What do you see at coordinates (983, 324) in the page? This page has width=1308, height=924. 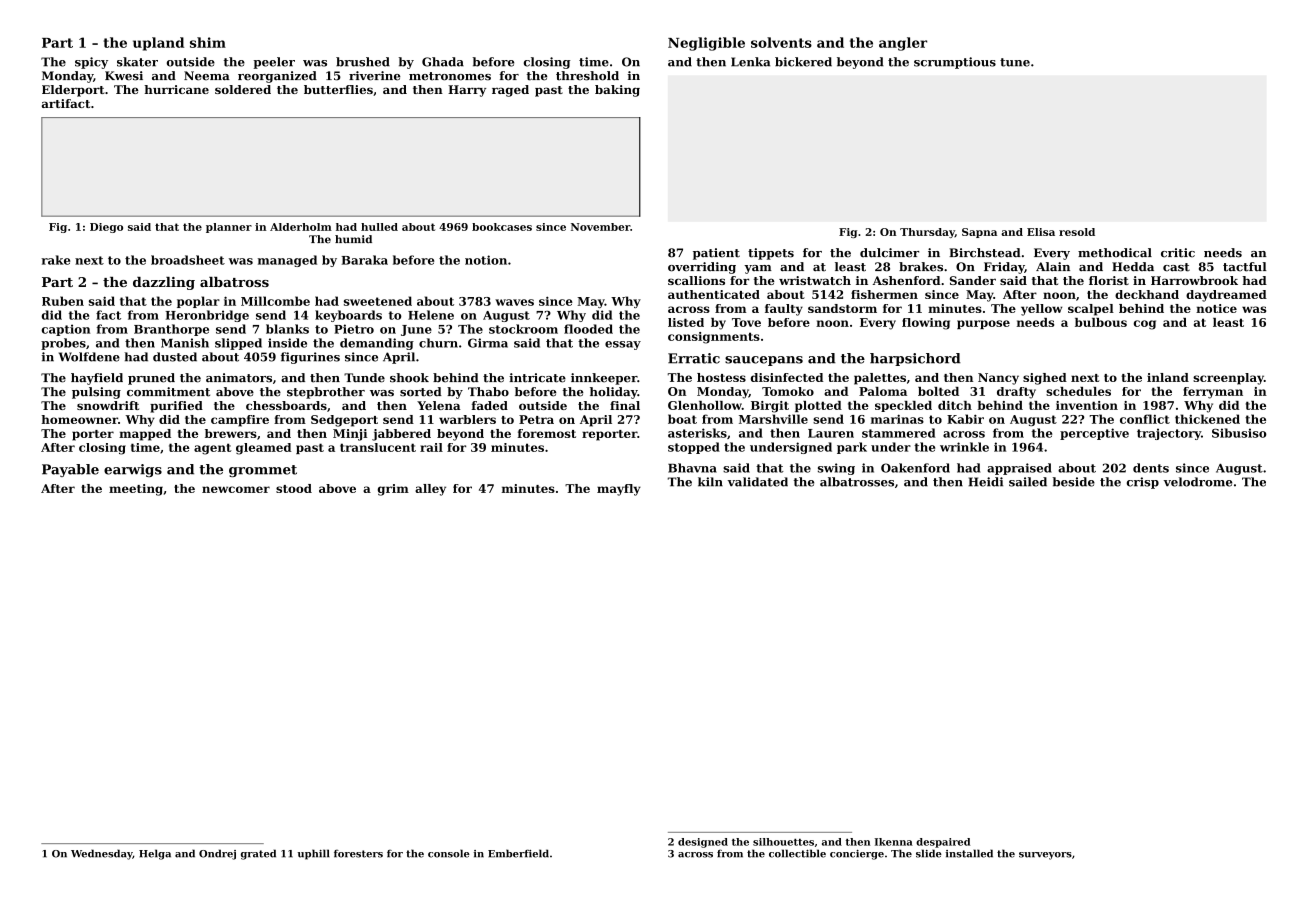 I see `purpose` at bounding box center [983, 324].
